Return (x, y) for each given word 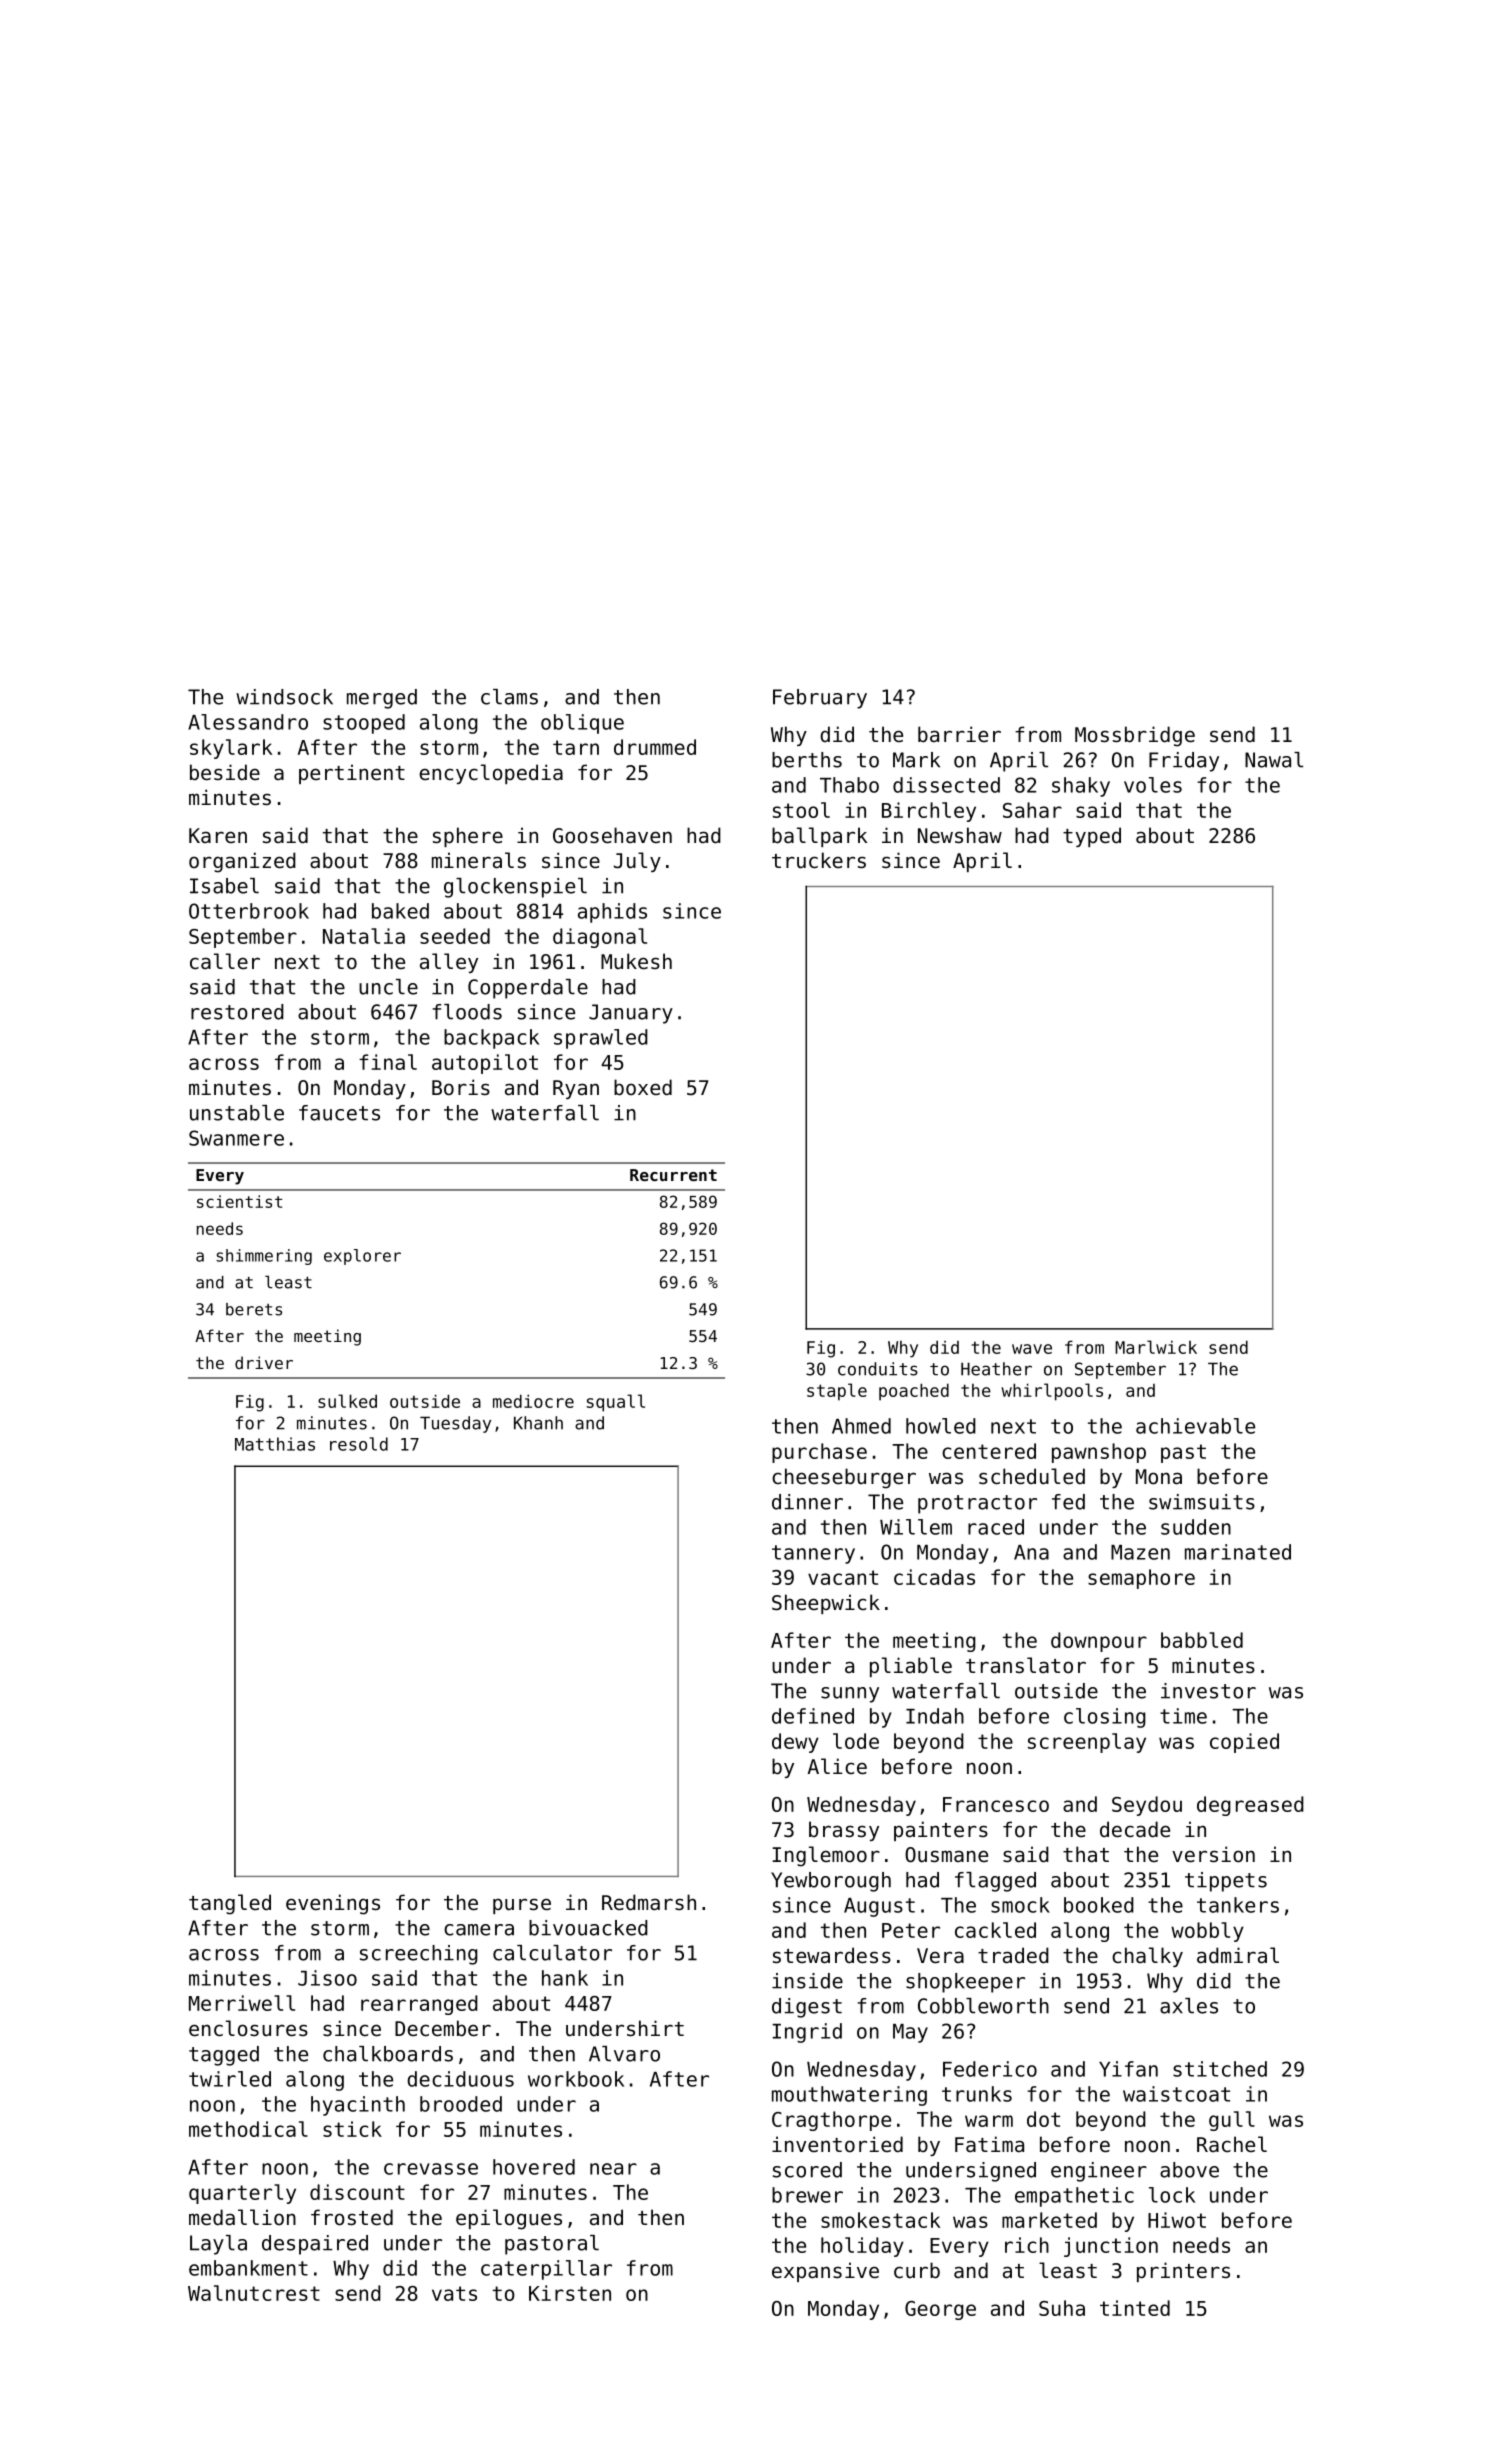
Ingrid (807, 2033)
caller (225, 961)
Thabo (849, 785)
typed (1092, 837)
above (1189, 2170)
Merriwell (242, 2003)
